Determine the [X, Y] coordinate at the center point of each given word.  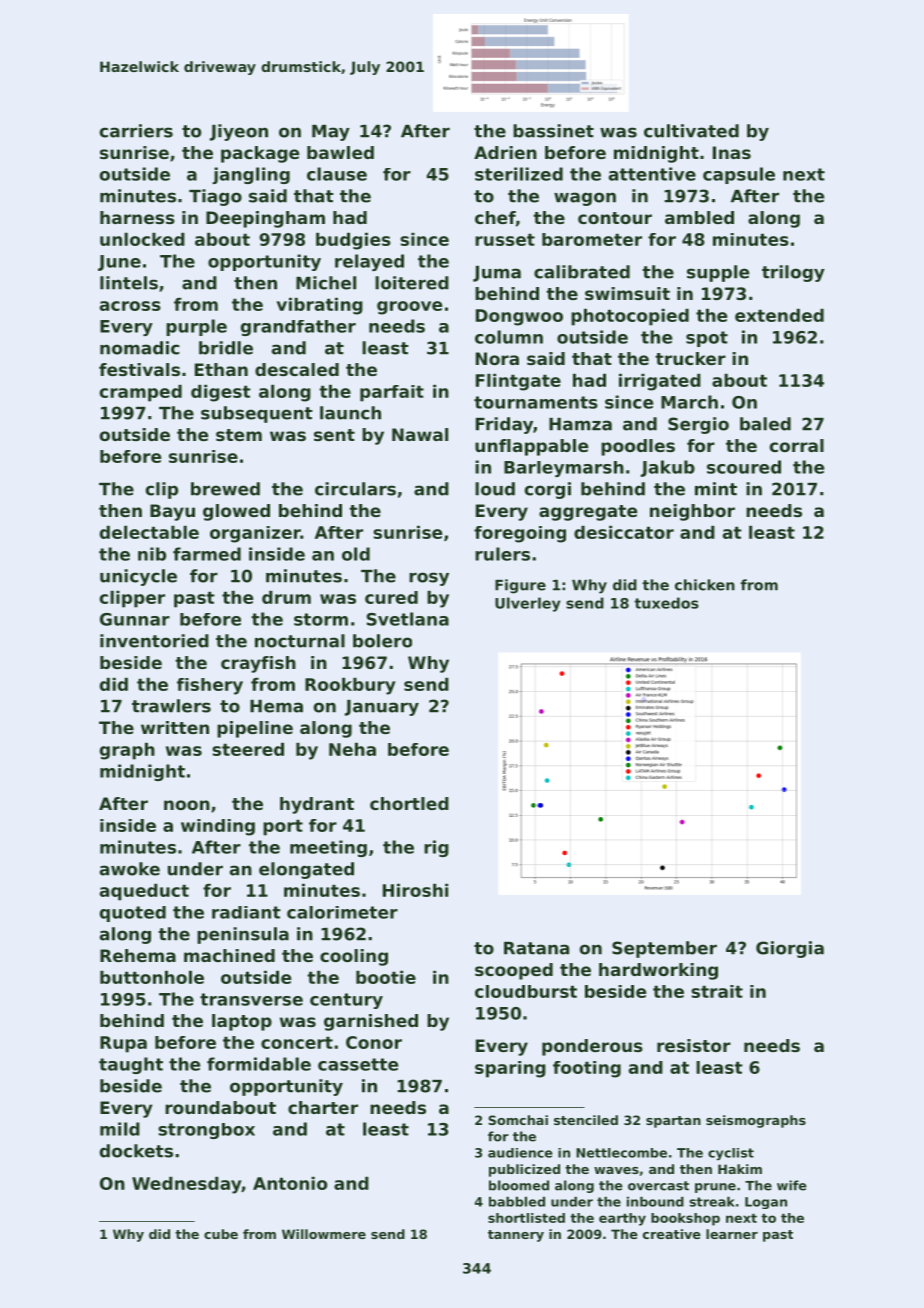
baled [765, 424]
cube [221, 1234]
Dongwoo [519, 317]
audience [520, 1153]
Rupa [123, 1044]
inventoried [154, 641]
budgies [353, 241]
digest [221, 393]
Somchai [518, 1120]
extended [779, 315]
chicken [705, 585]
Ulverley [528, 604]
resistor [694, 1045]
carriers [136, 131]
